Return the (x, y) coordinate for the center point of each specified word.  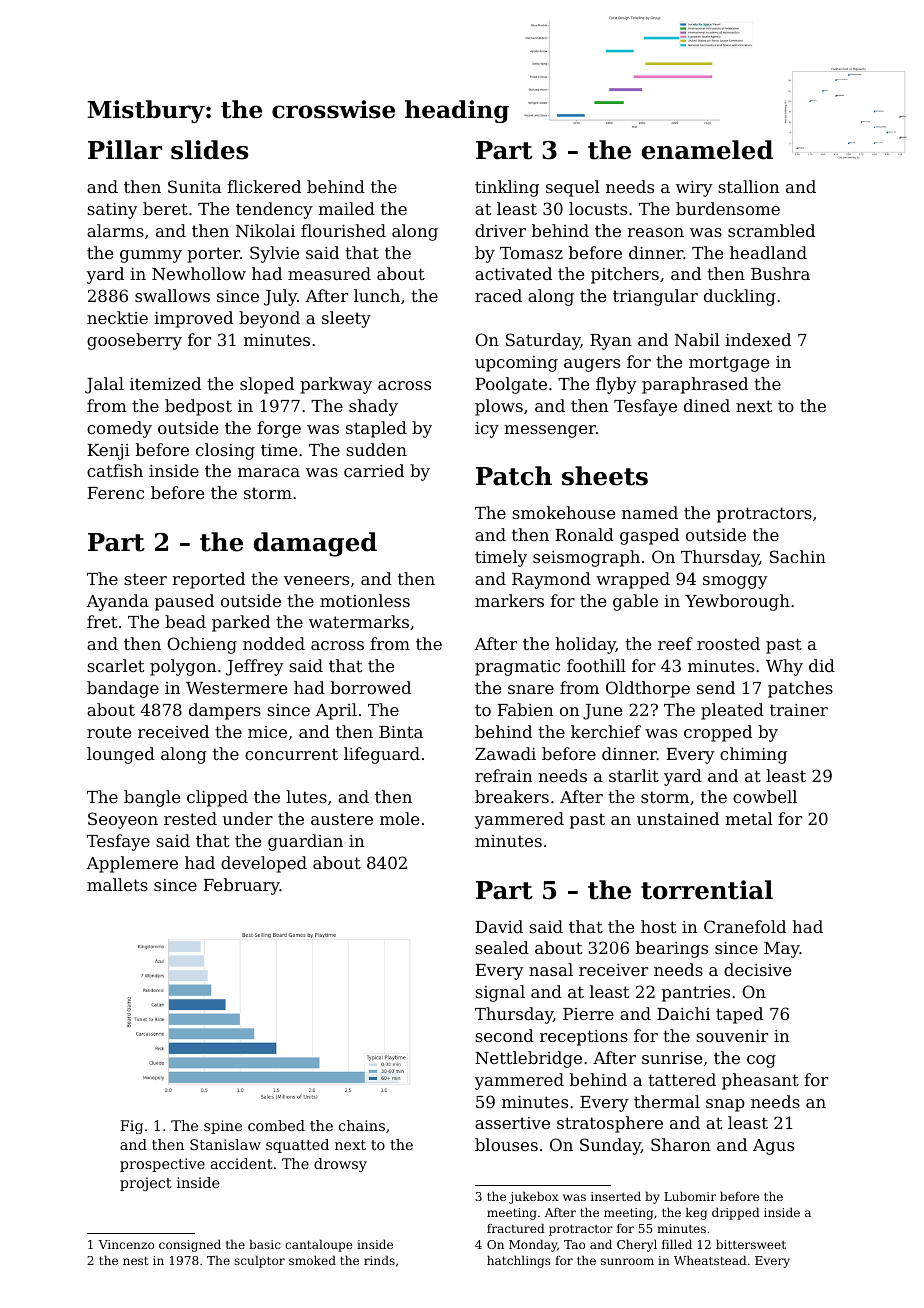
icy (487, 430)
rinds (379, 1260)
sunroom (627, 1261)
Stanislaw (225, 1144)
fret (102, 621)
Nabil (697, 339)
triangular (655, 297)
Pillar (125, 150)
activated (513, 273)
